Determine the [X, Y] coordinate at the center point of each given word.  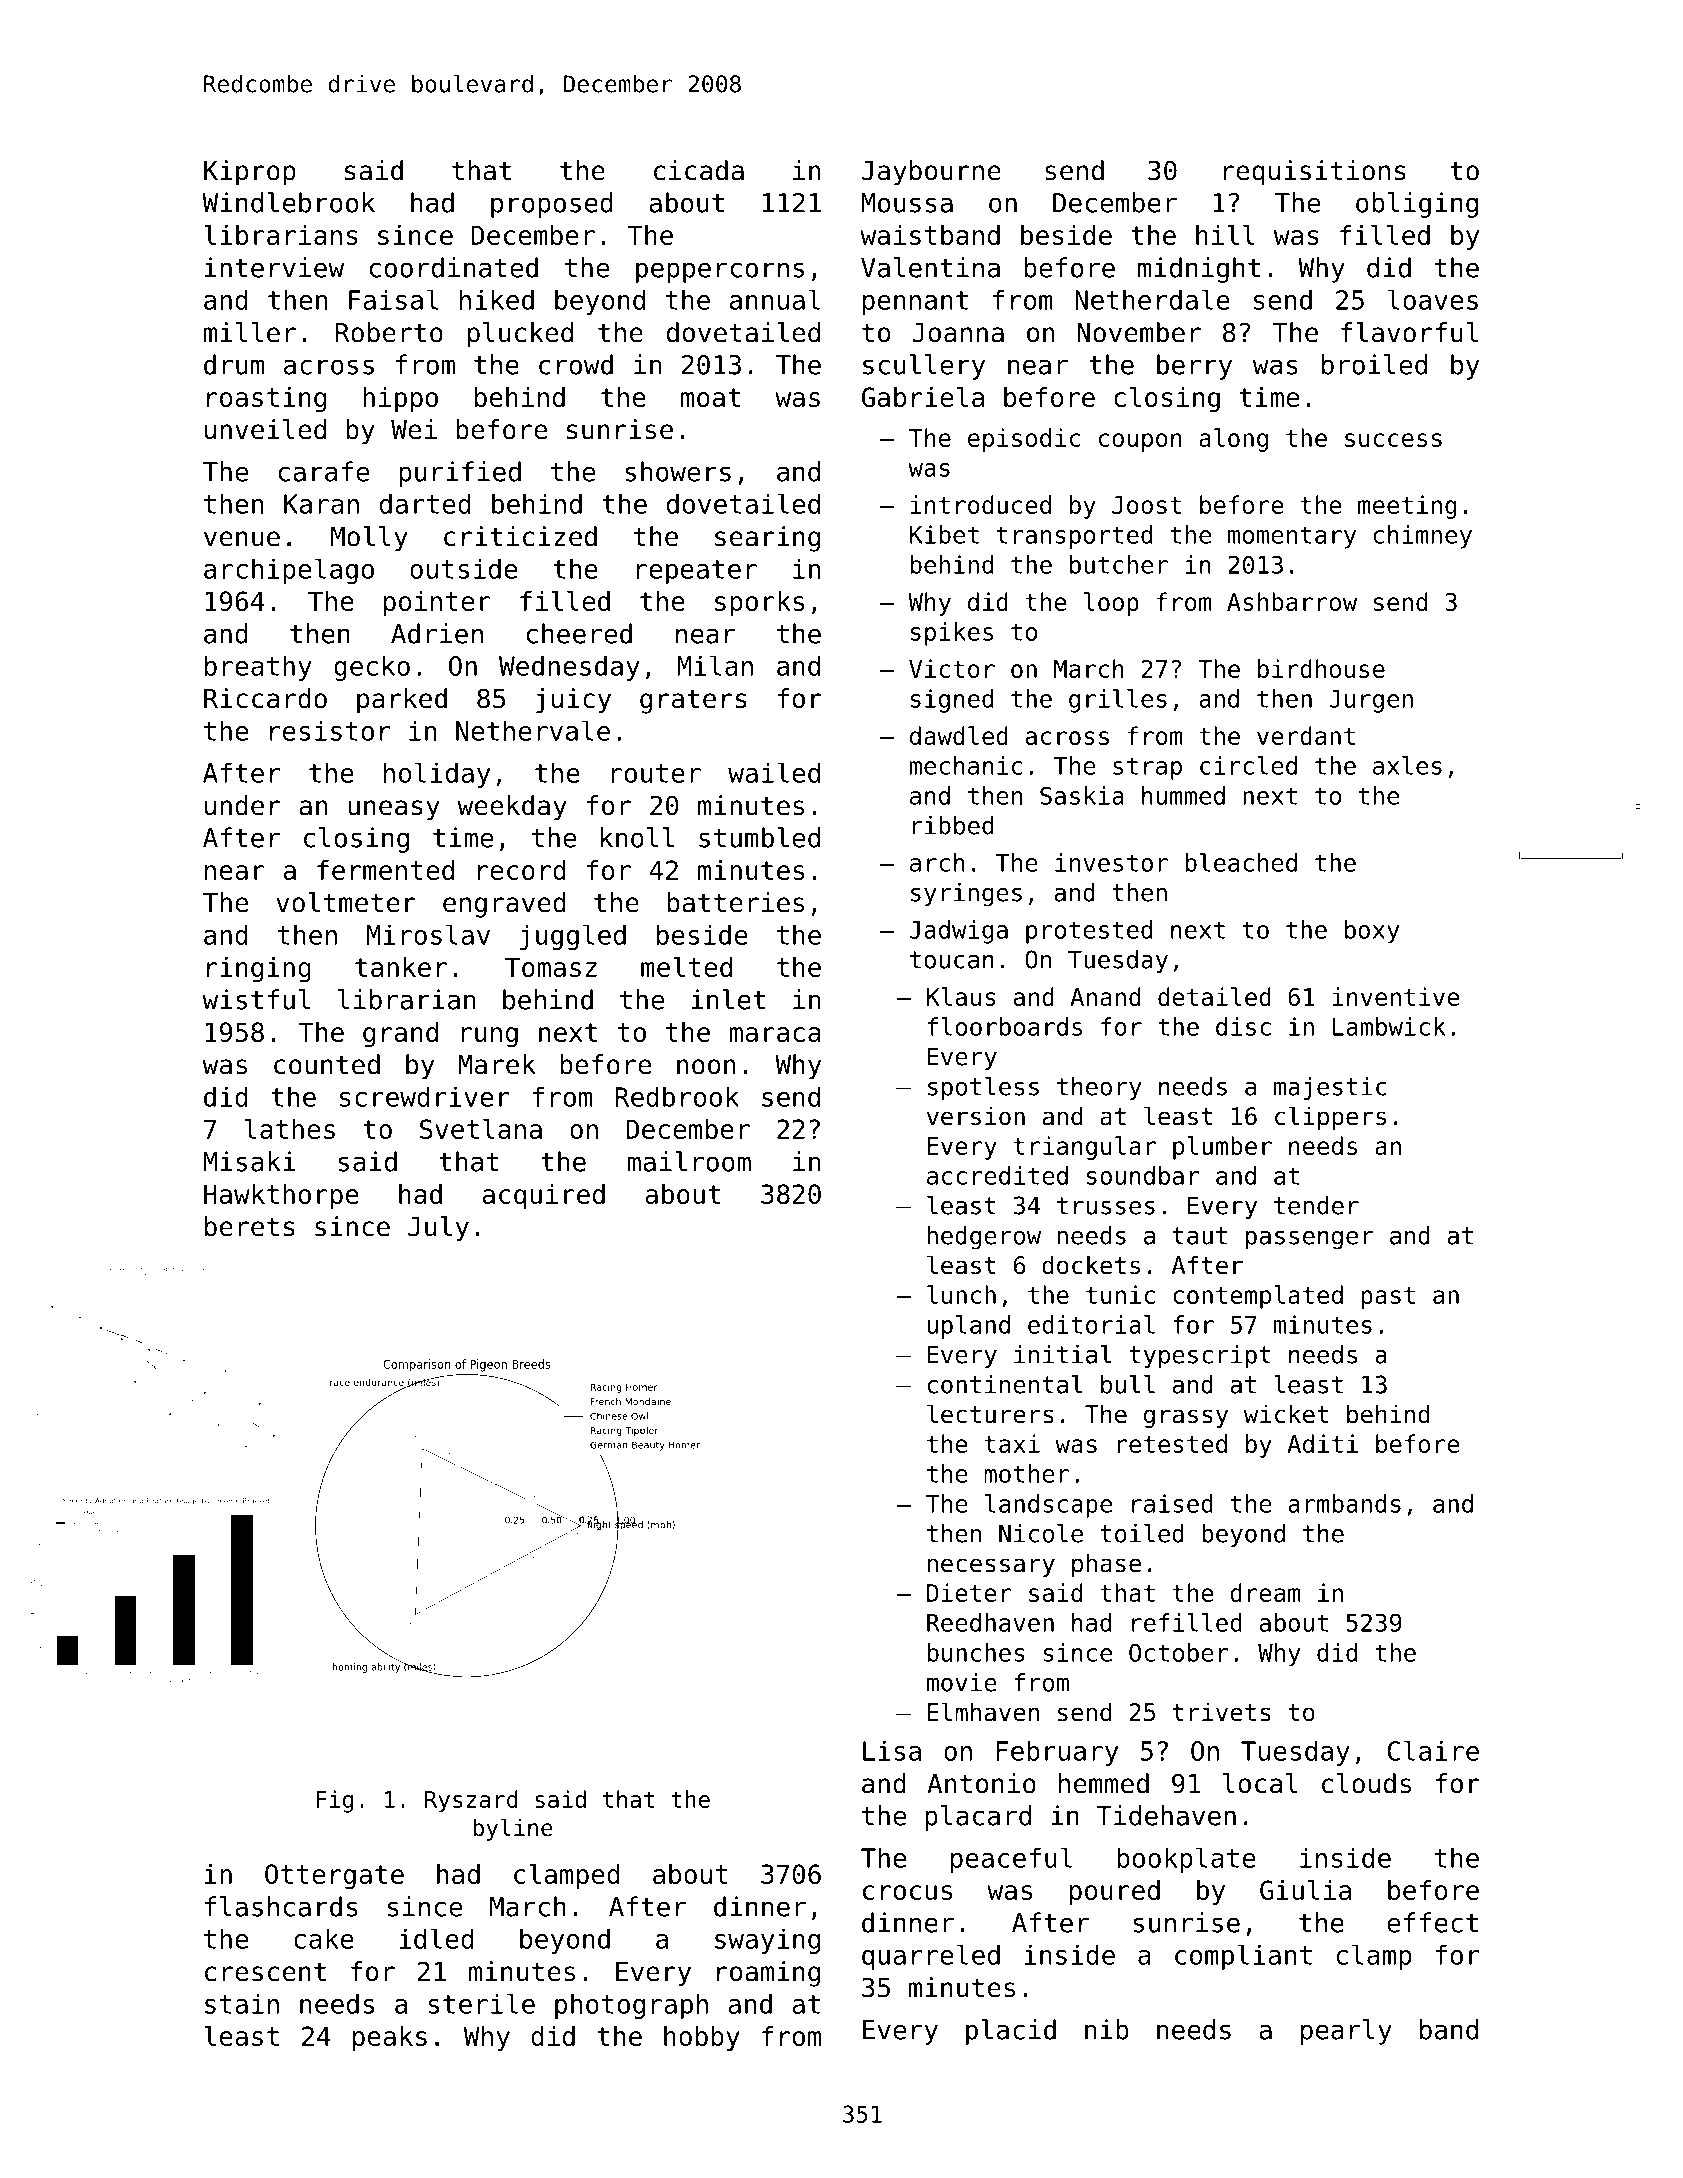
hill [1225, 235]
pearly [1346, 2032]
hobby [702, 2038]
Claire [1433, 1750]
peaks [390, 2038]
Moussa [907, 203]
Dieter [969, 1592]
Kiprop [250, 173]
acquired [544, 1196]
